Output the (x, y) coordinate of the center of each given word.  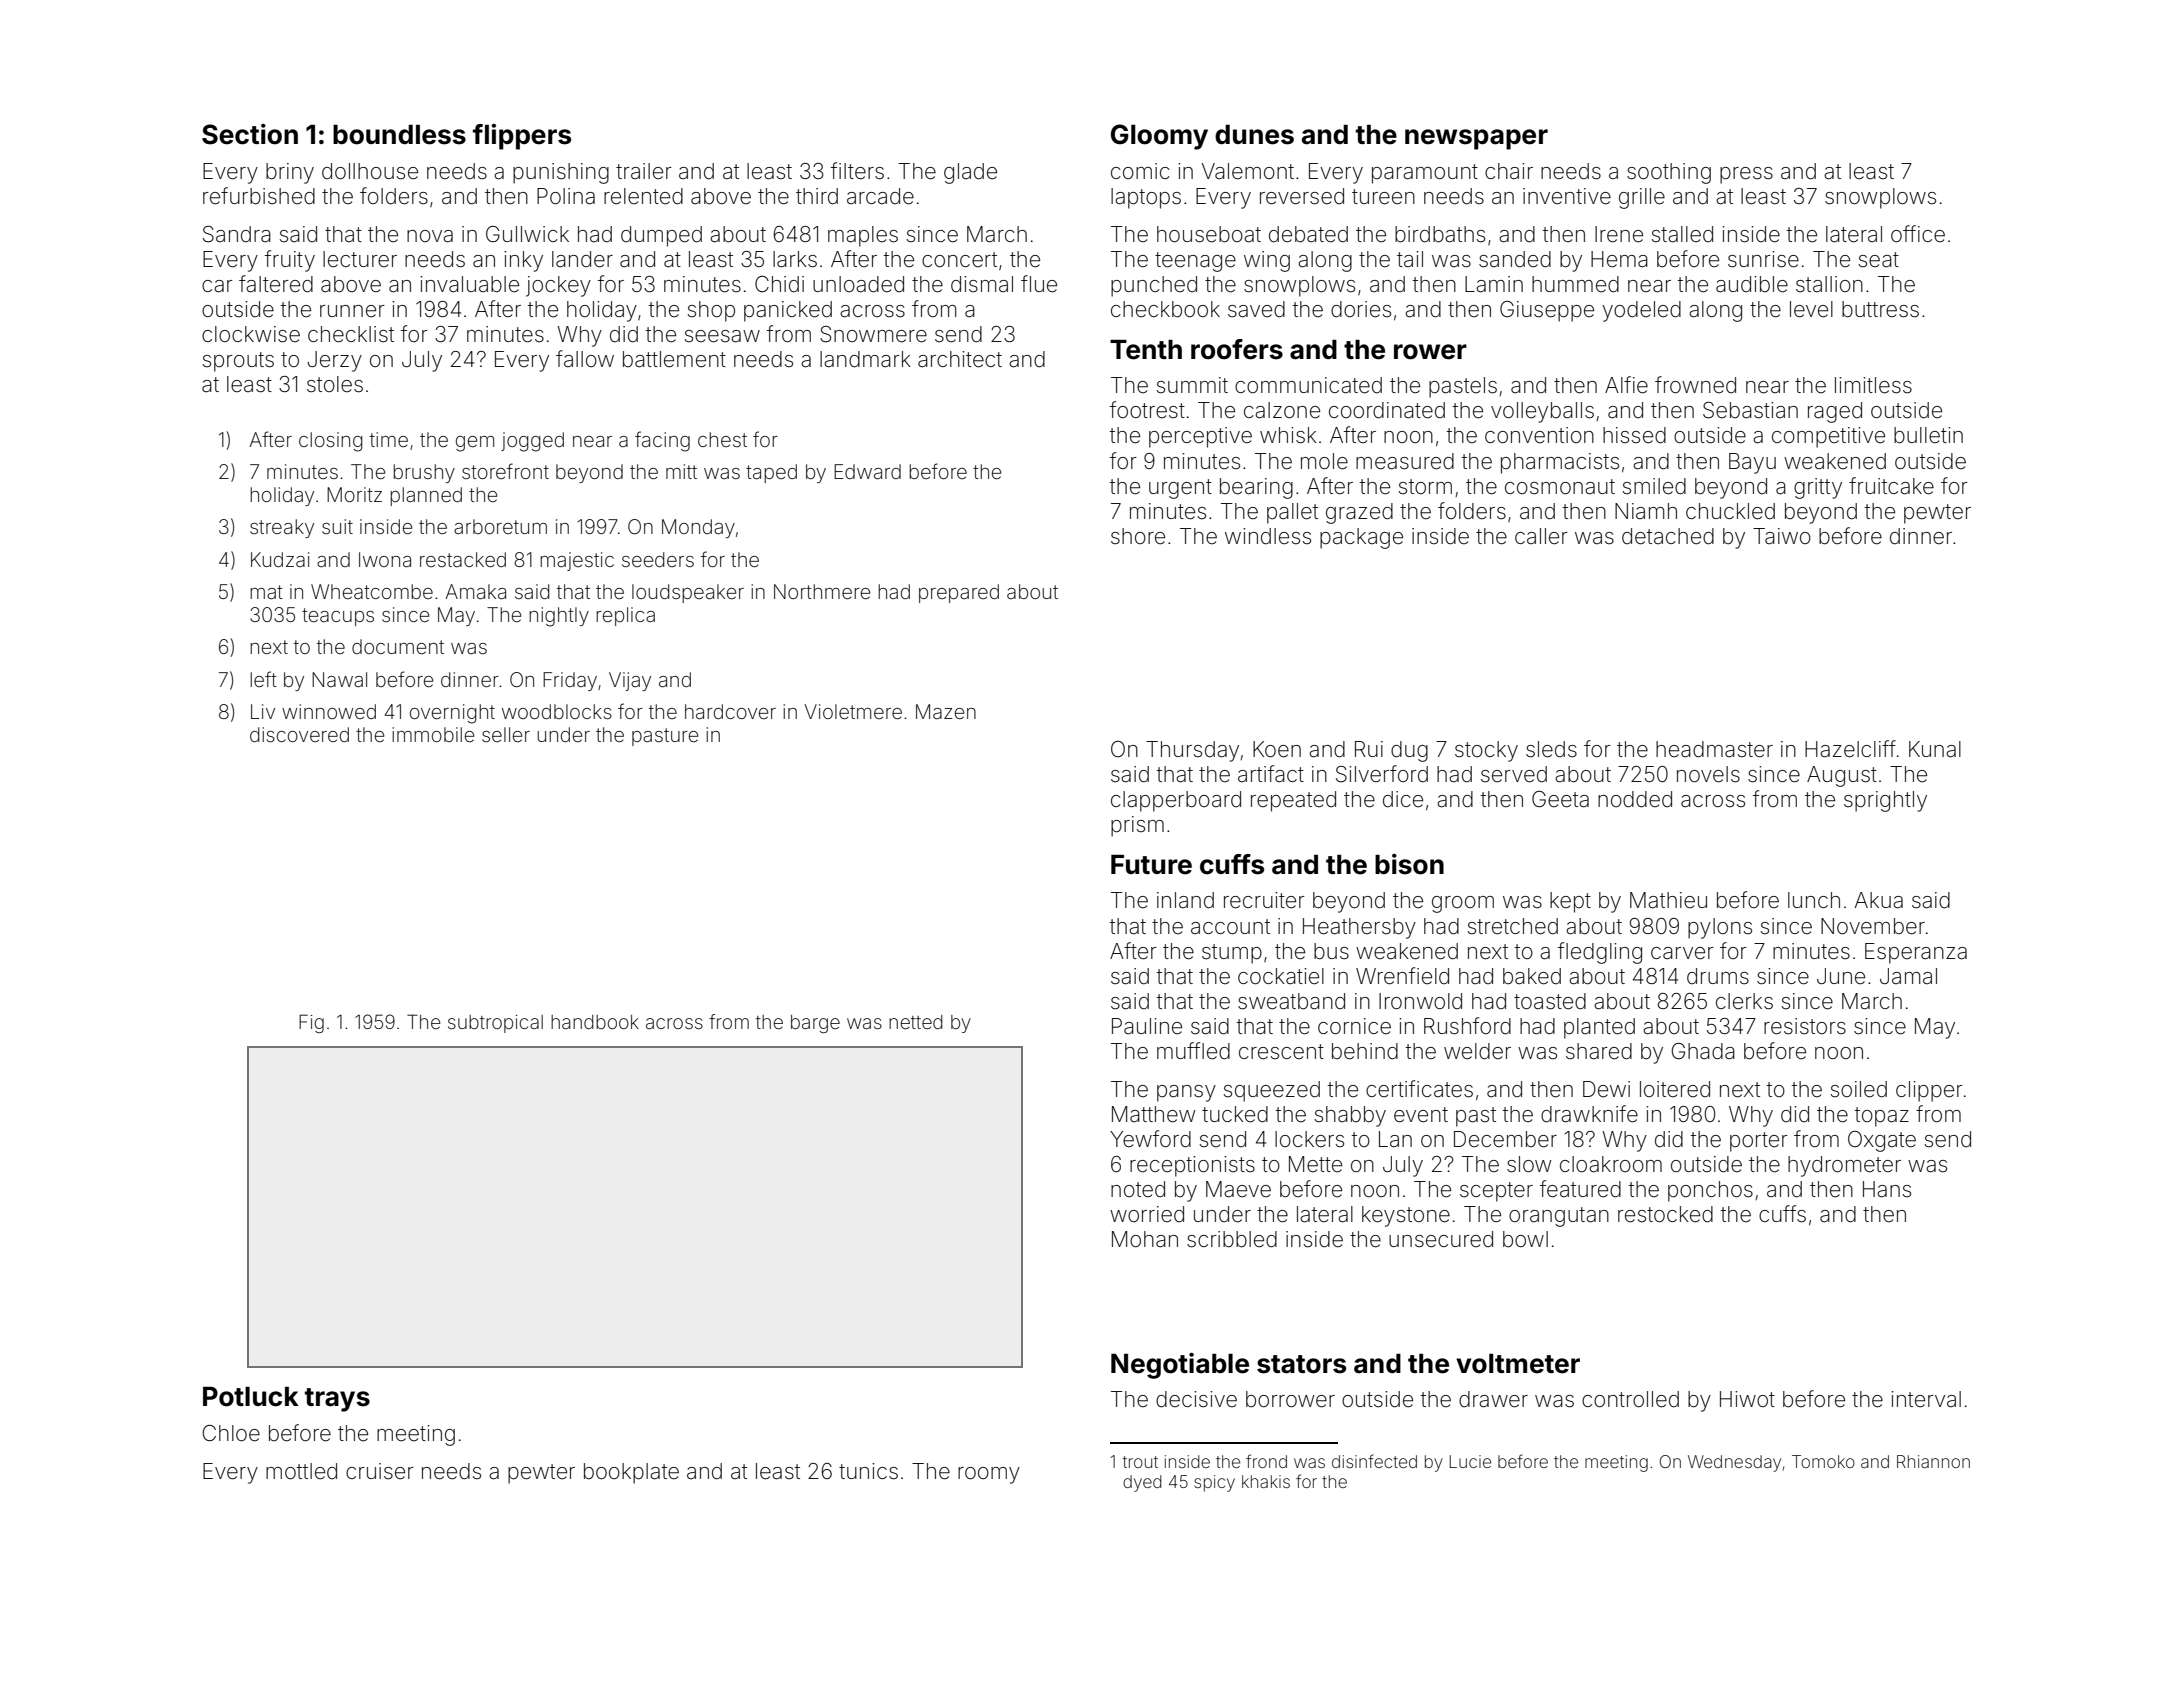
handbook (595, 1022)
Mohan (1145, 1239)
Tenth (1146, 350)
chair (1509, 171)
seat (1879, 260)
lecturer (360, 259)
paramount (1425, 174)
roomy (989, 1475)
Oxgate (1882, 1141)
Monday (698, 528)
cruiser (380, 1471)
